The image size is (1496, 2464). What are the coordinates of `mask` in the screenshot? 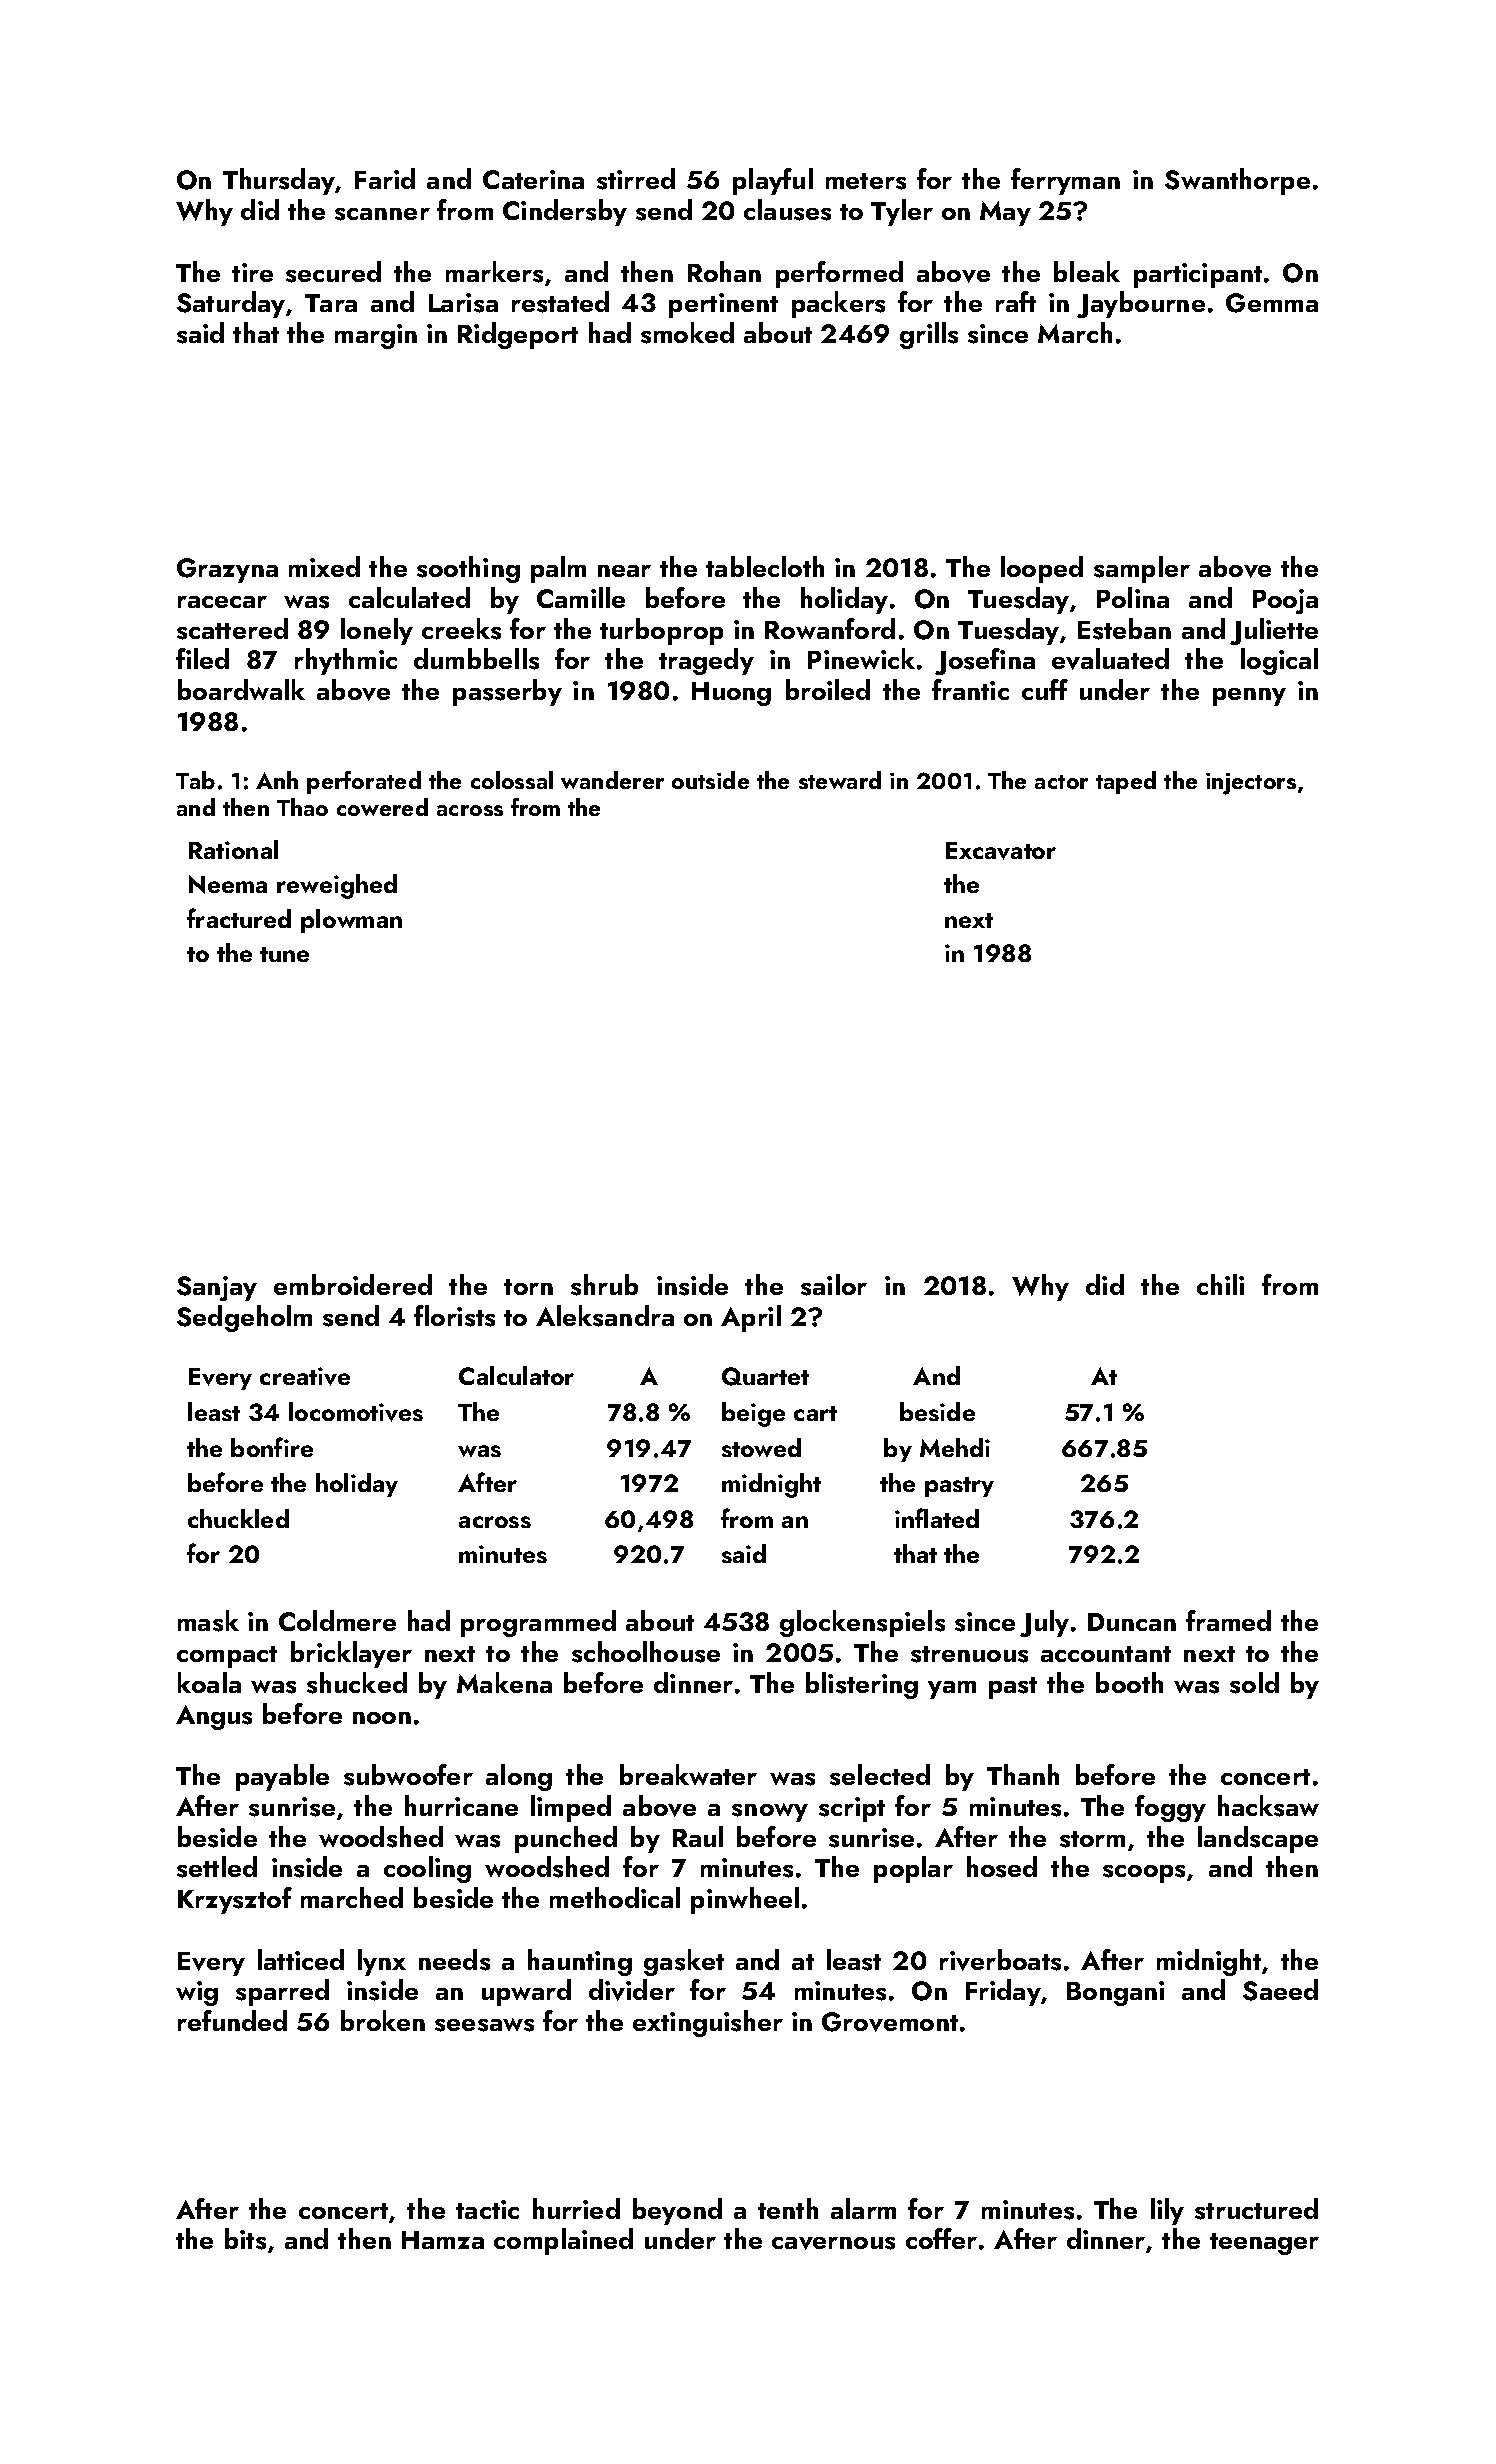 It's located at (208, 1621).
